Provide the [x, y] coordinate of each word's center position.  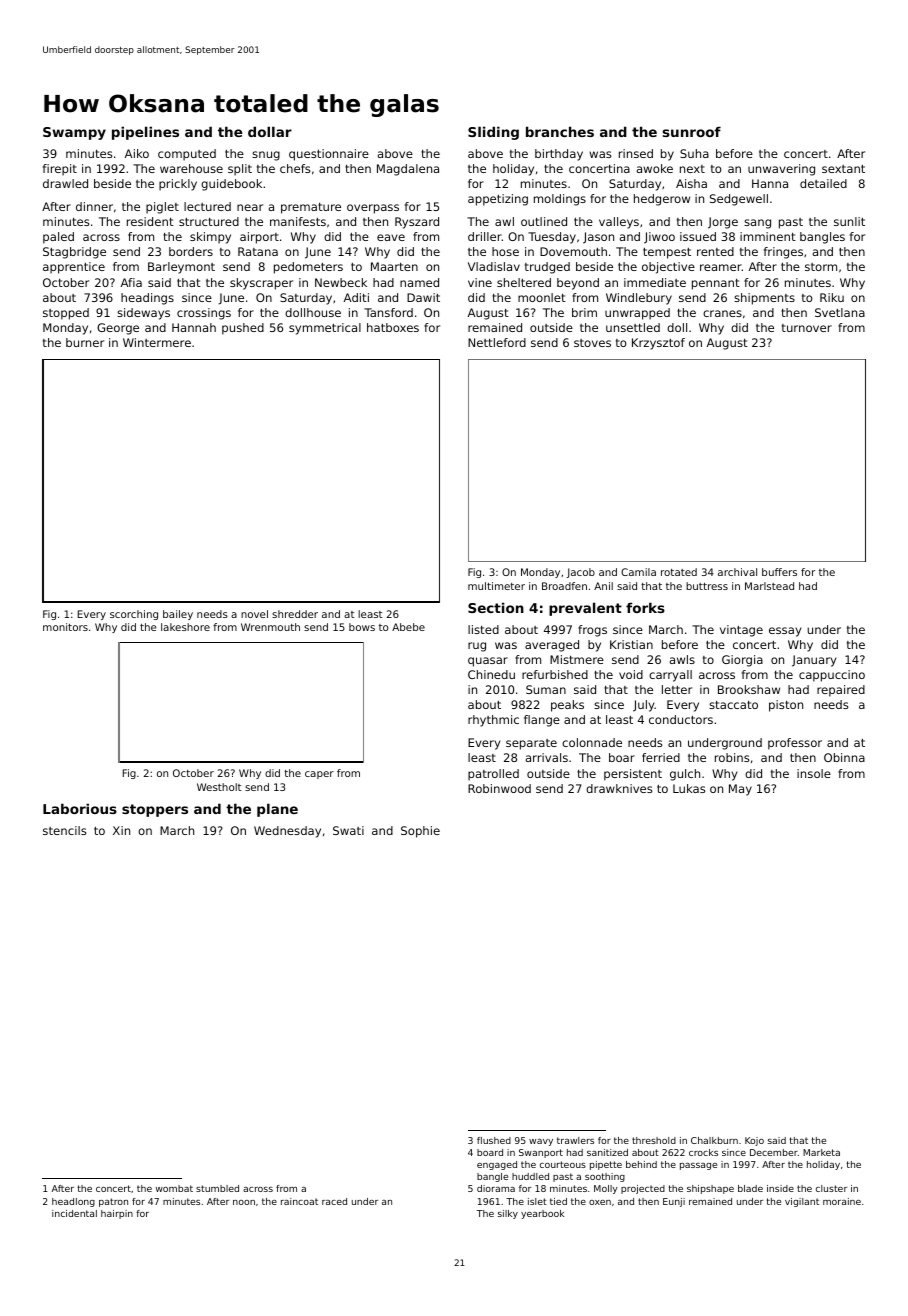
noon [244, 1202]
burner [85, 342]
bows [362, 627]
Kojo [754, 1141]
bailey [178, 615]
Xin [121, 830]
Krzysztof [658, 344]
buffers [779, 572]
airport [259, 238]
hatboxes [393, 327]
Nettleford [497, 342]
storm [821, 267]
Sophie [420, 832]
